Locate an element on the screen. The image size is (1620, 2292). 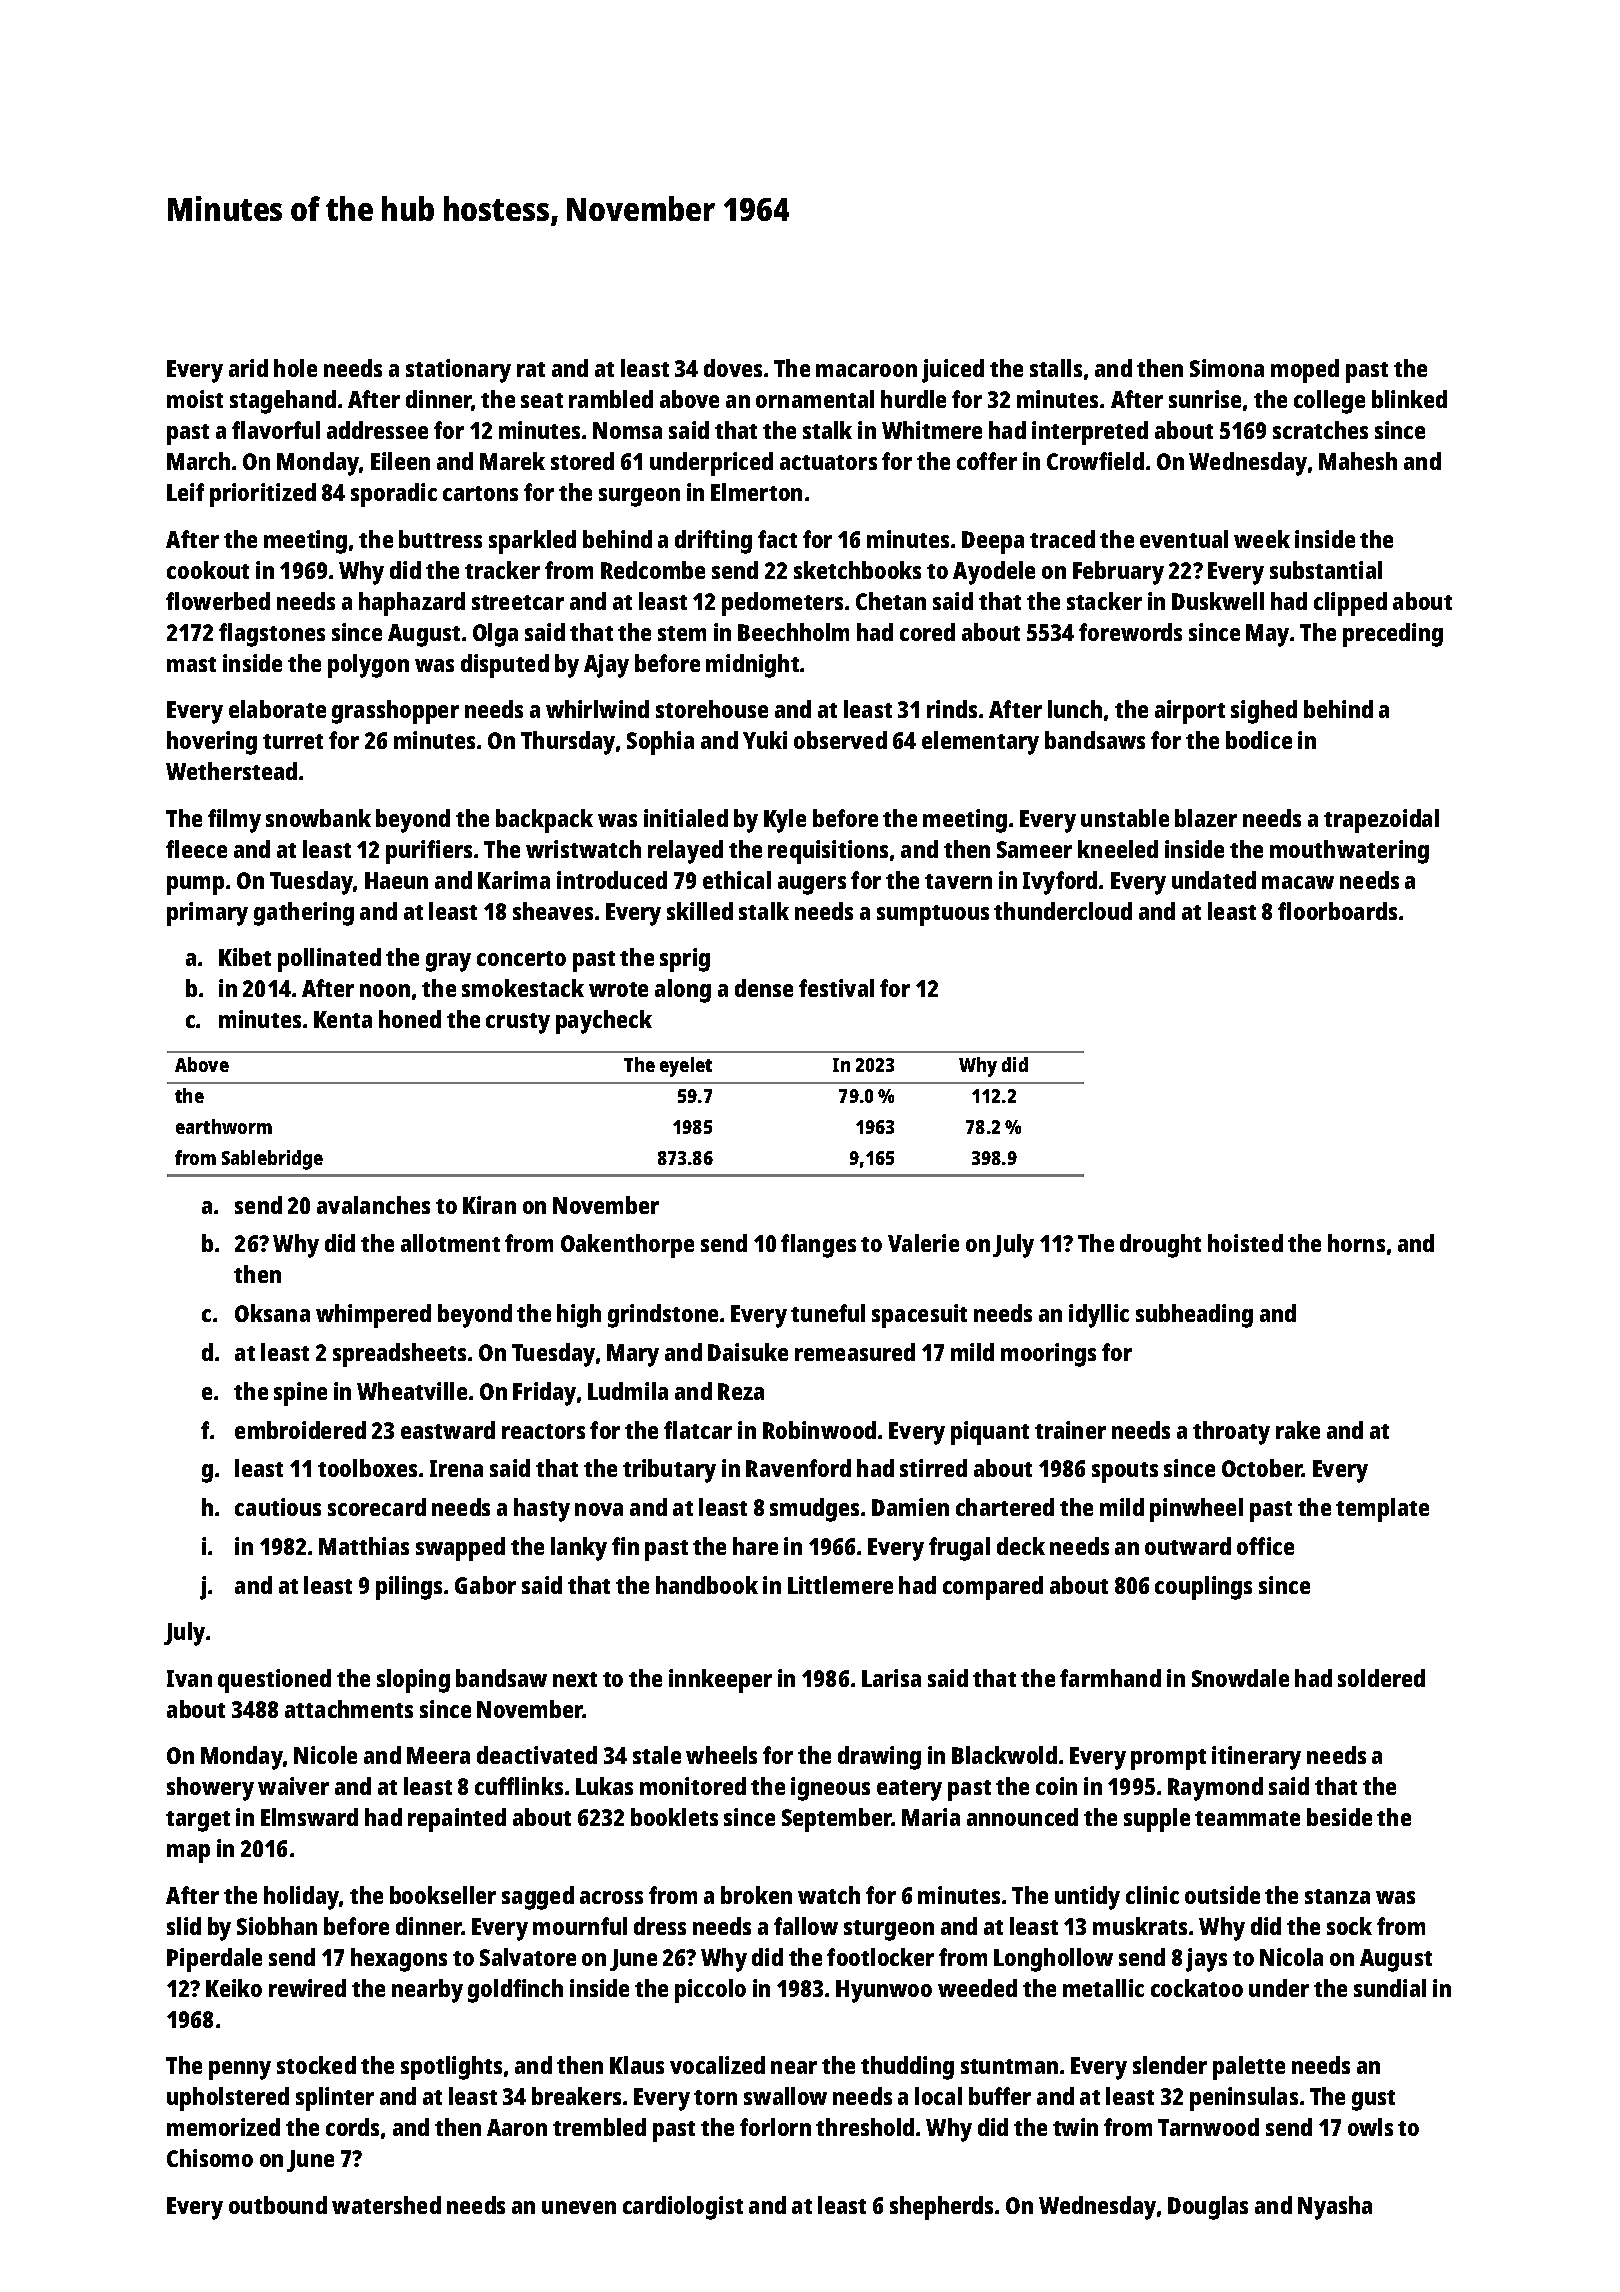
haphazard is located at coordinates (412, 604).
